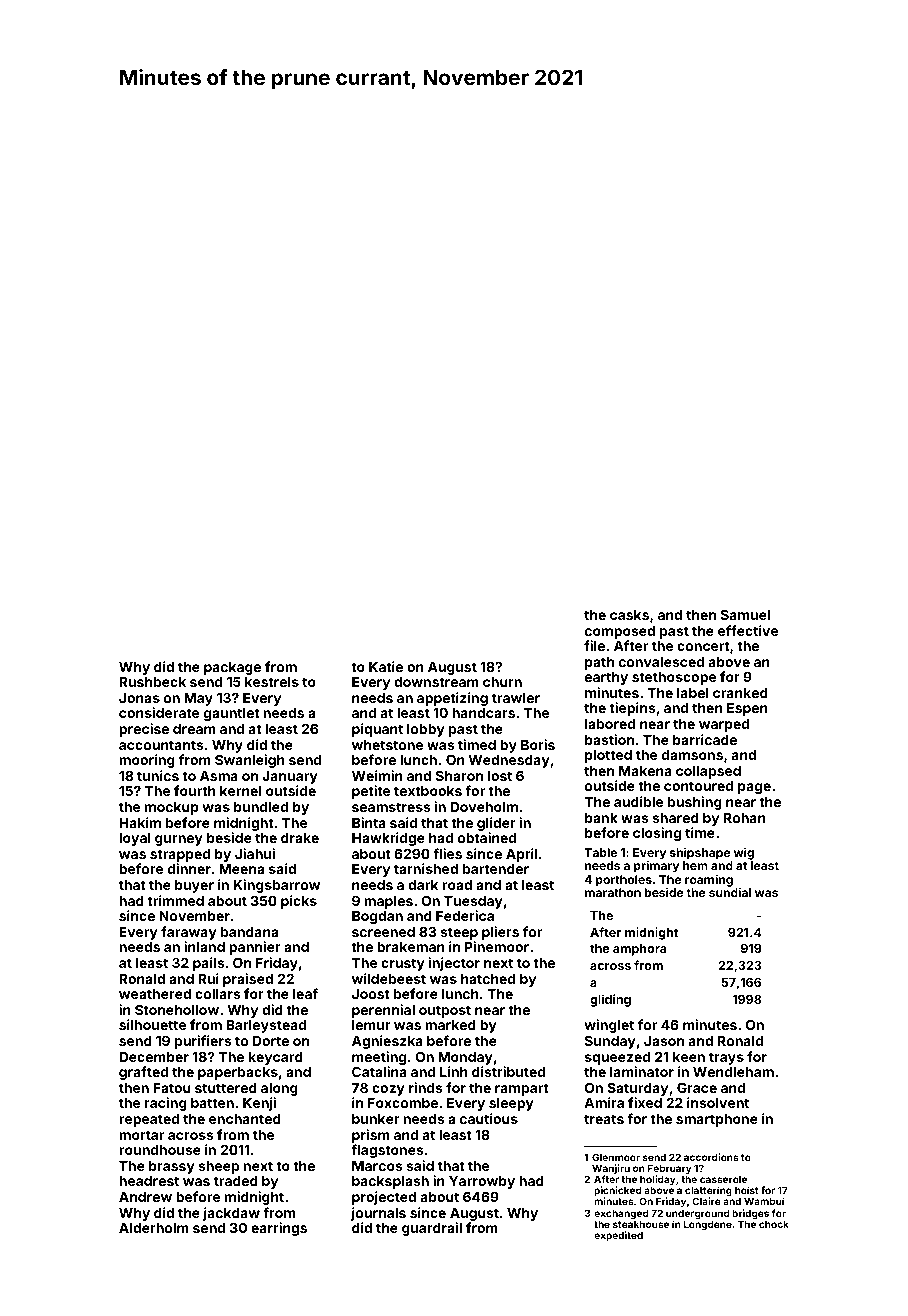 The height and width of the screenshot is (1316, 908). Describe the element at coordinates (689, 1057) in the screenshot. I see `keen` at that location.
